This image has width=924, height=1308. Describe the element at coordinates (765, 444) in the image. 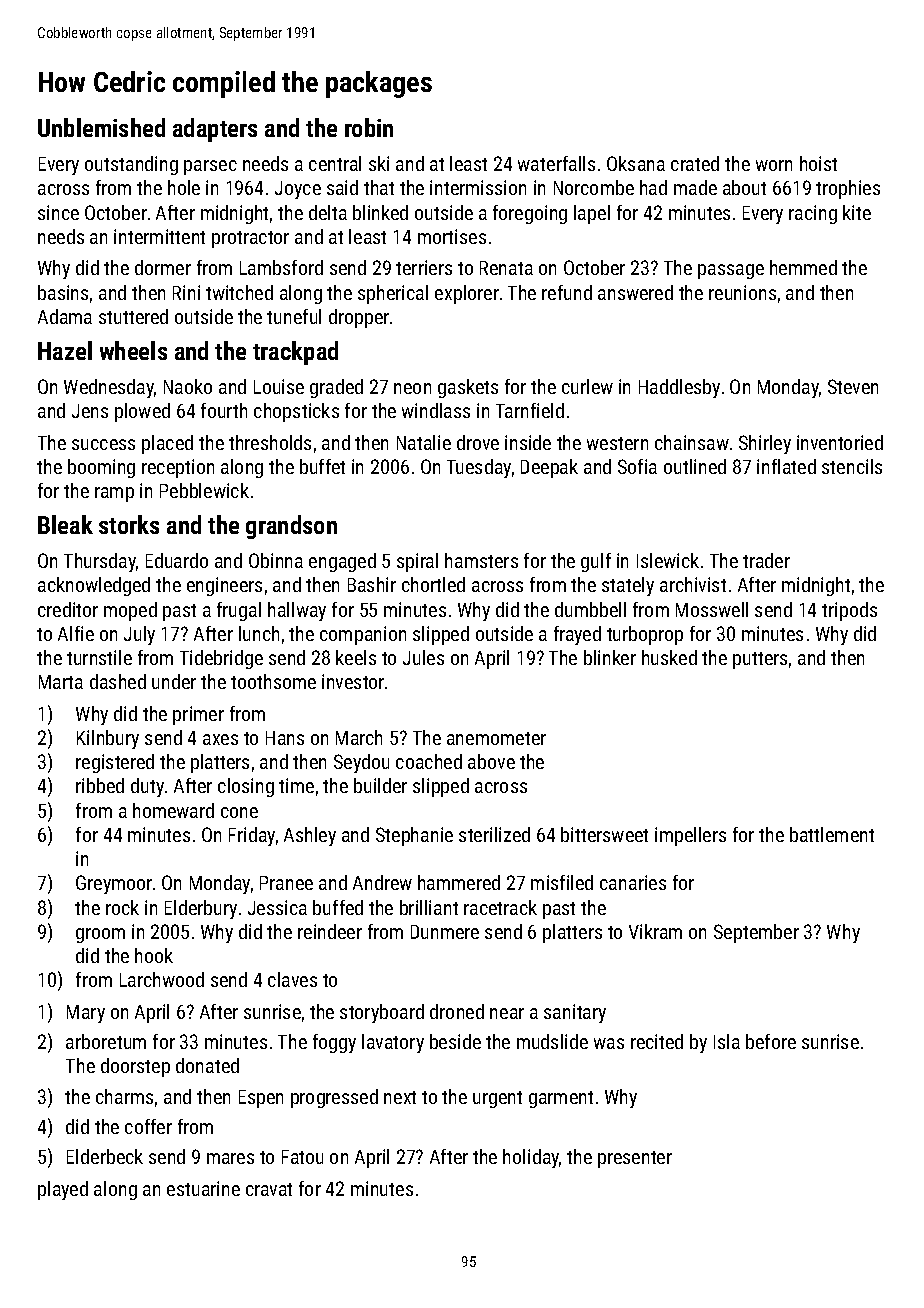

I see `Shirley` at that location.
